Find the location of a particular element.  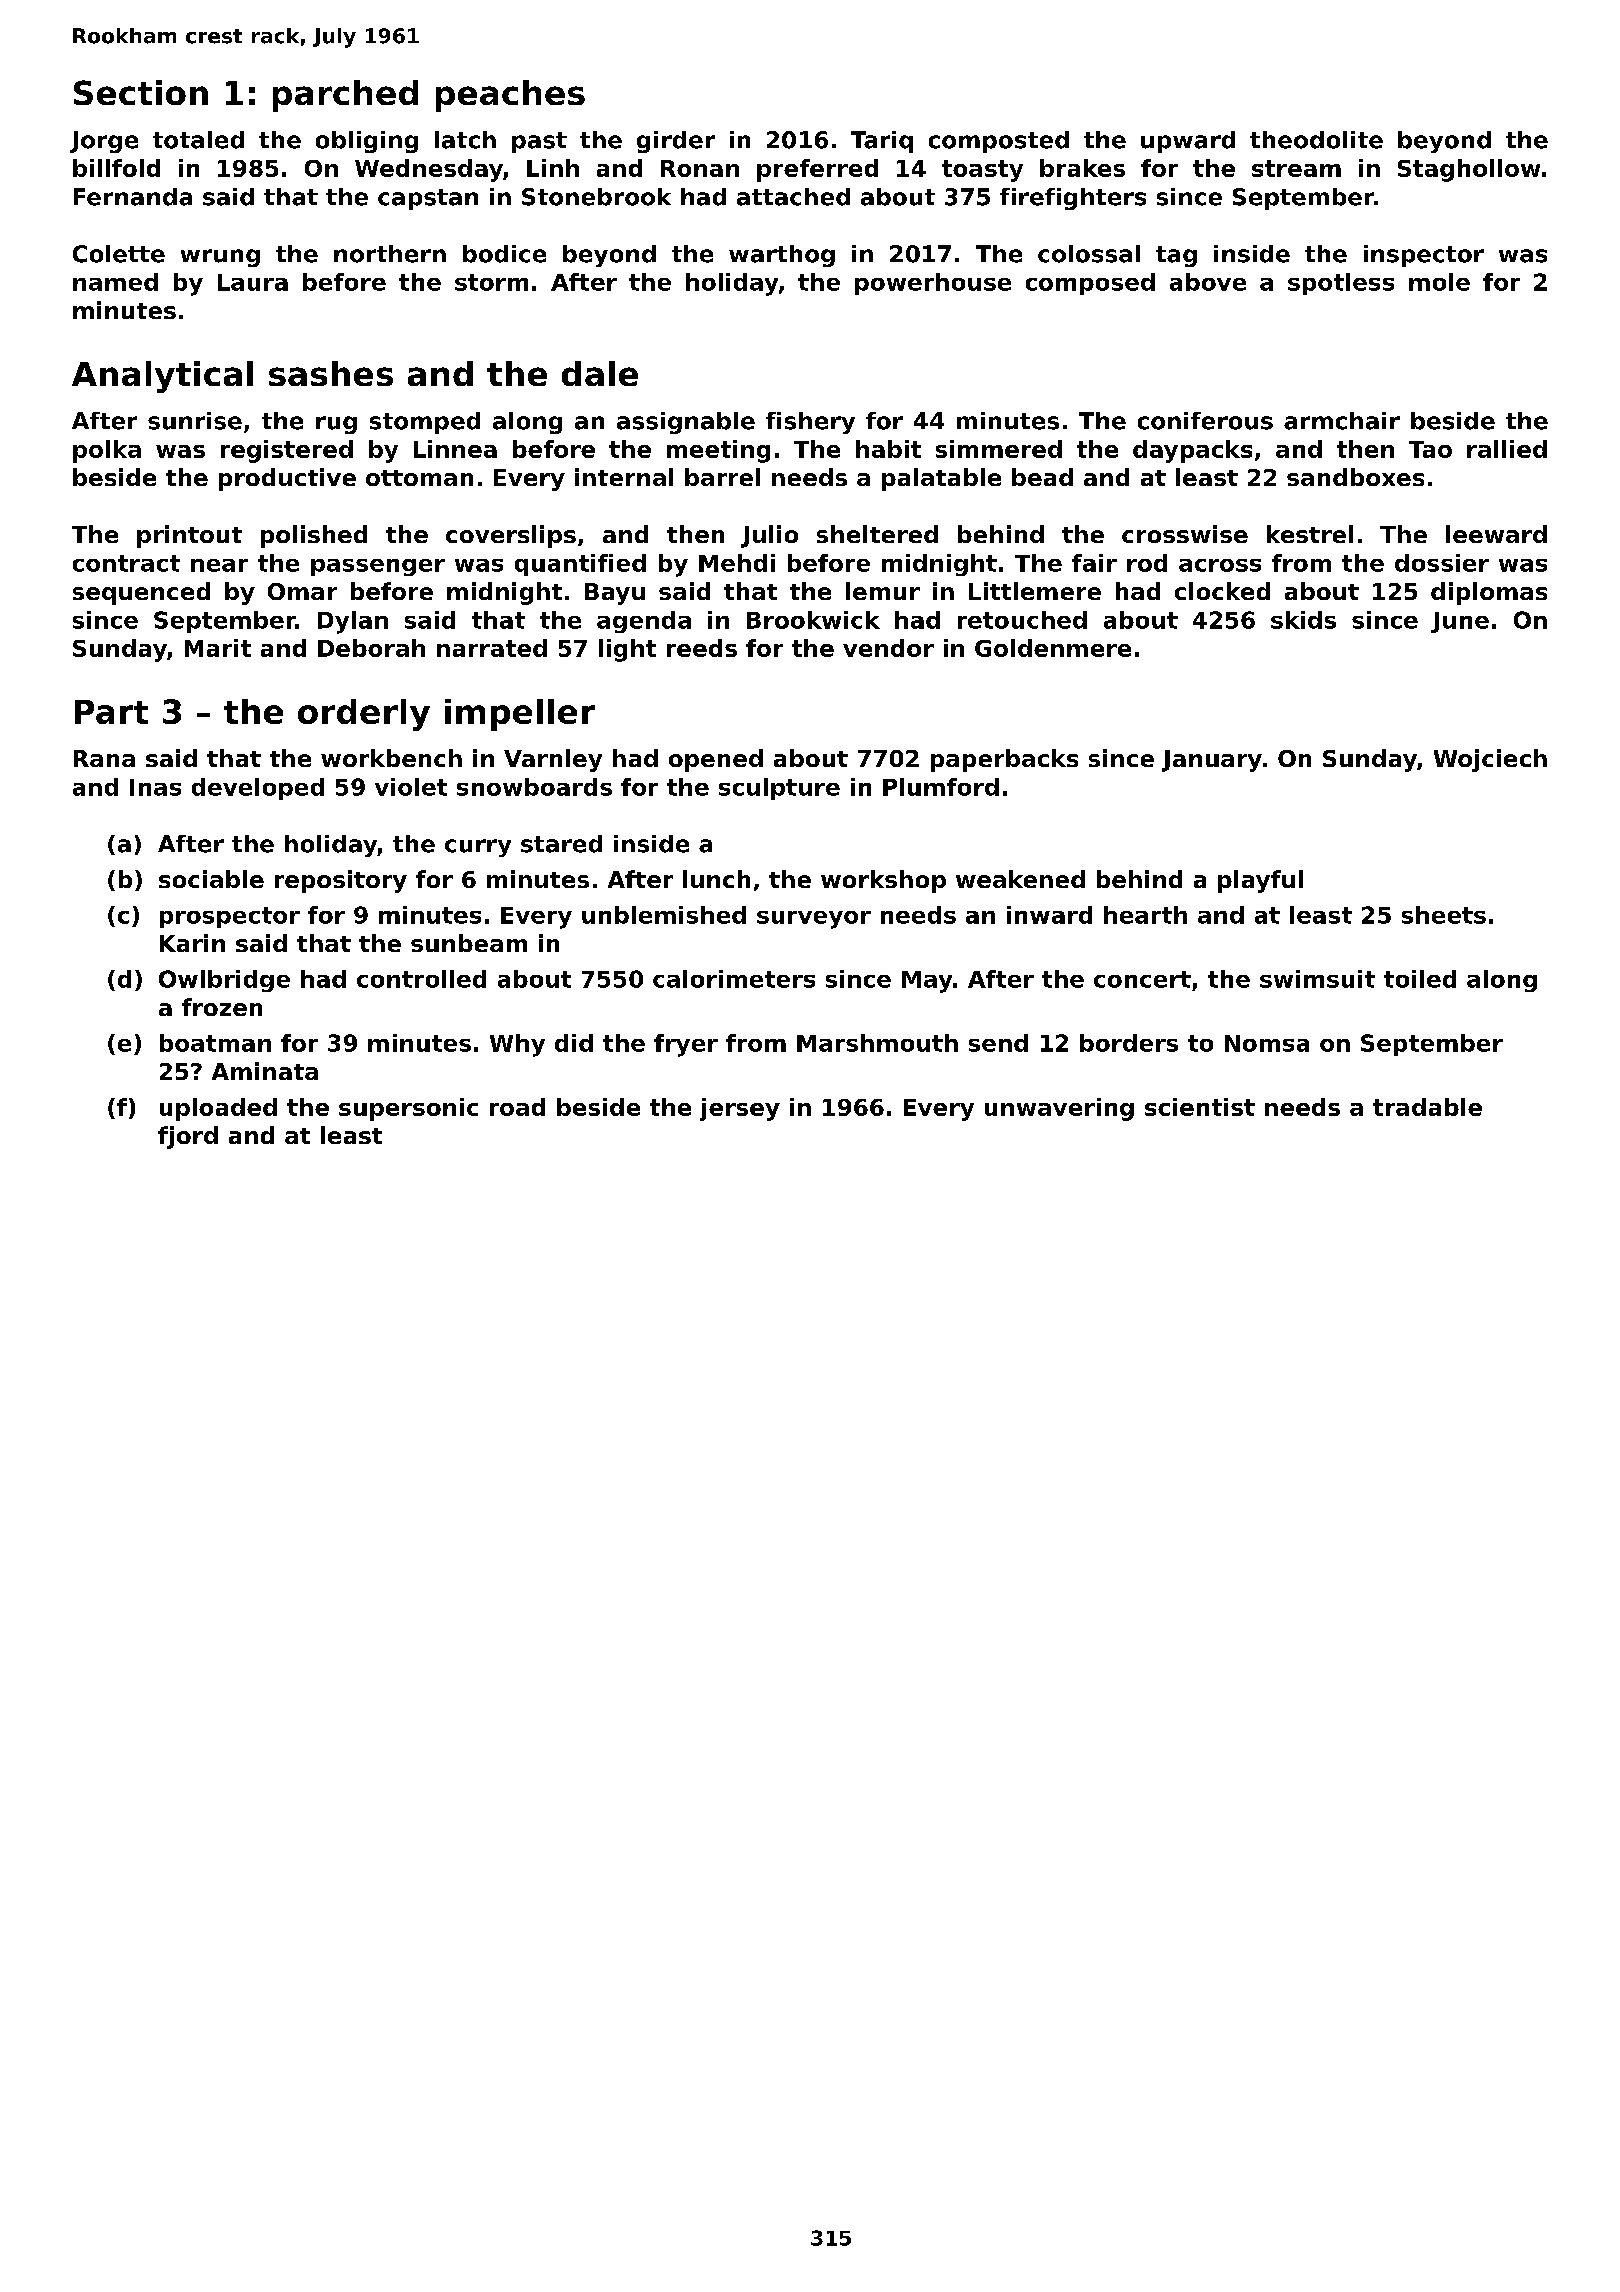

dale is located at coordinates (600, 373).
